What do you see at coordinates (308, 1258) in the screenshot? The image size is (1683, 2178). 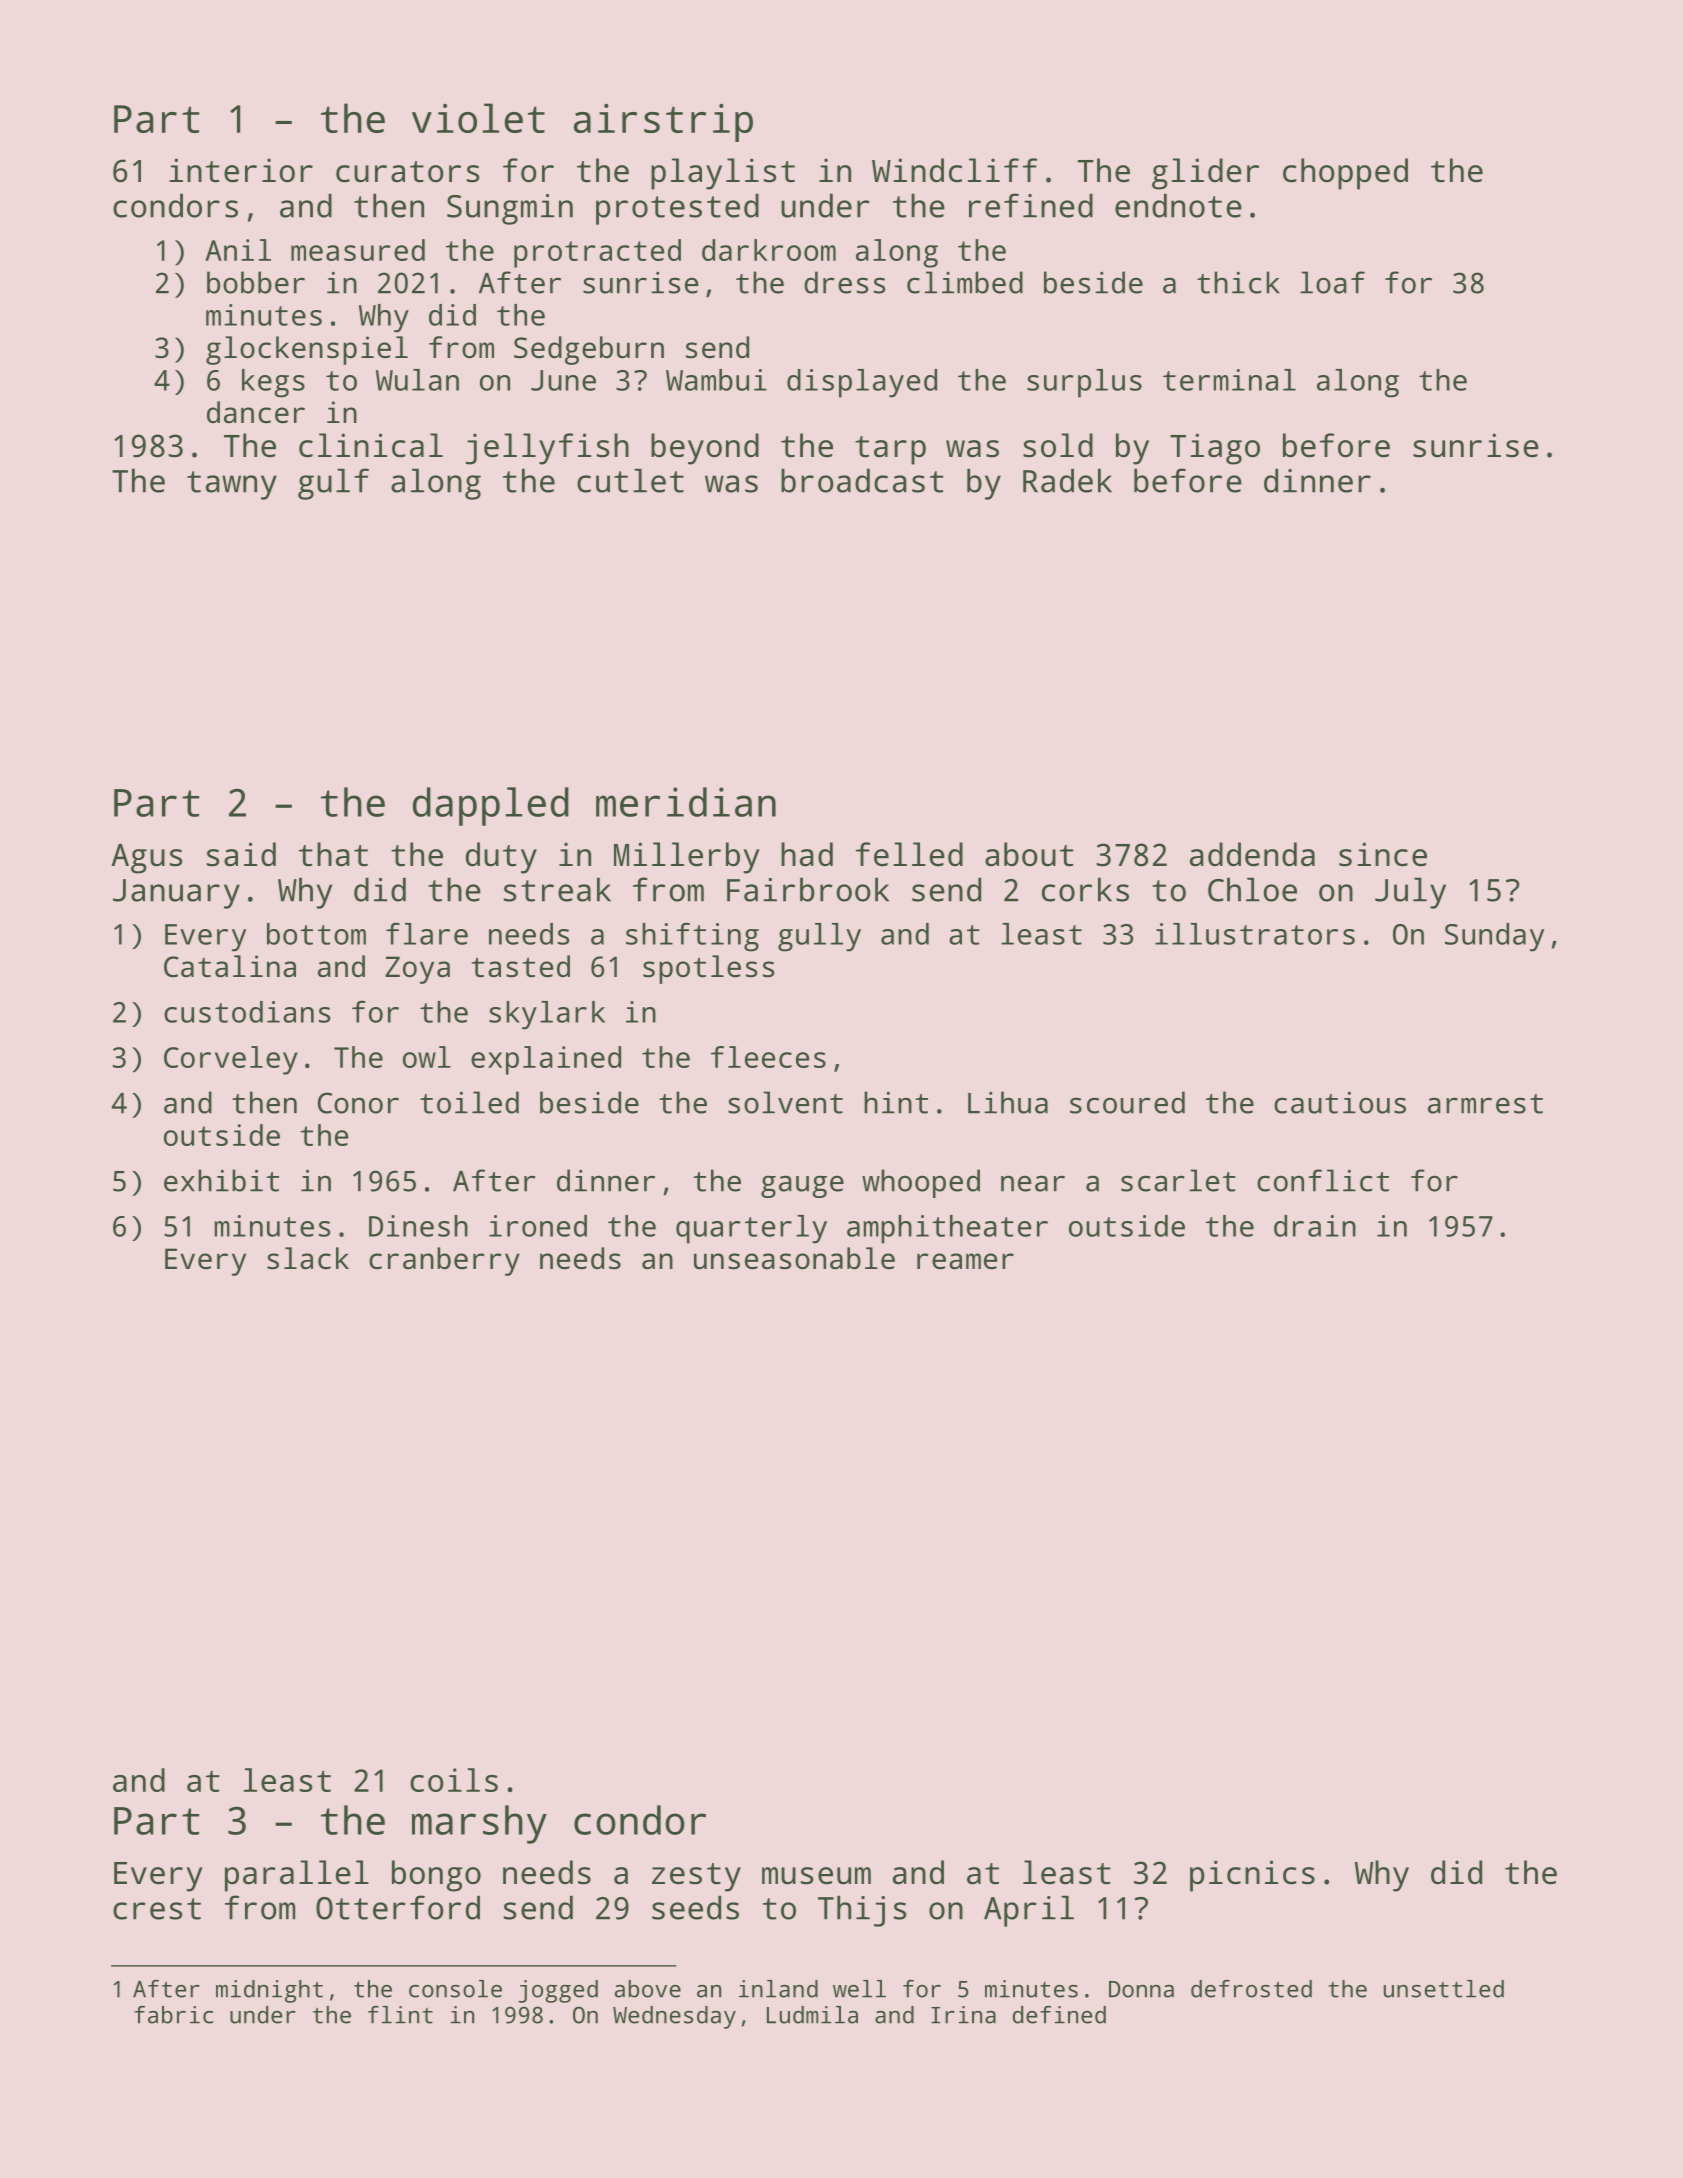 I see `slack` at bounding box center [308, 1258].
